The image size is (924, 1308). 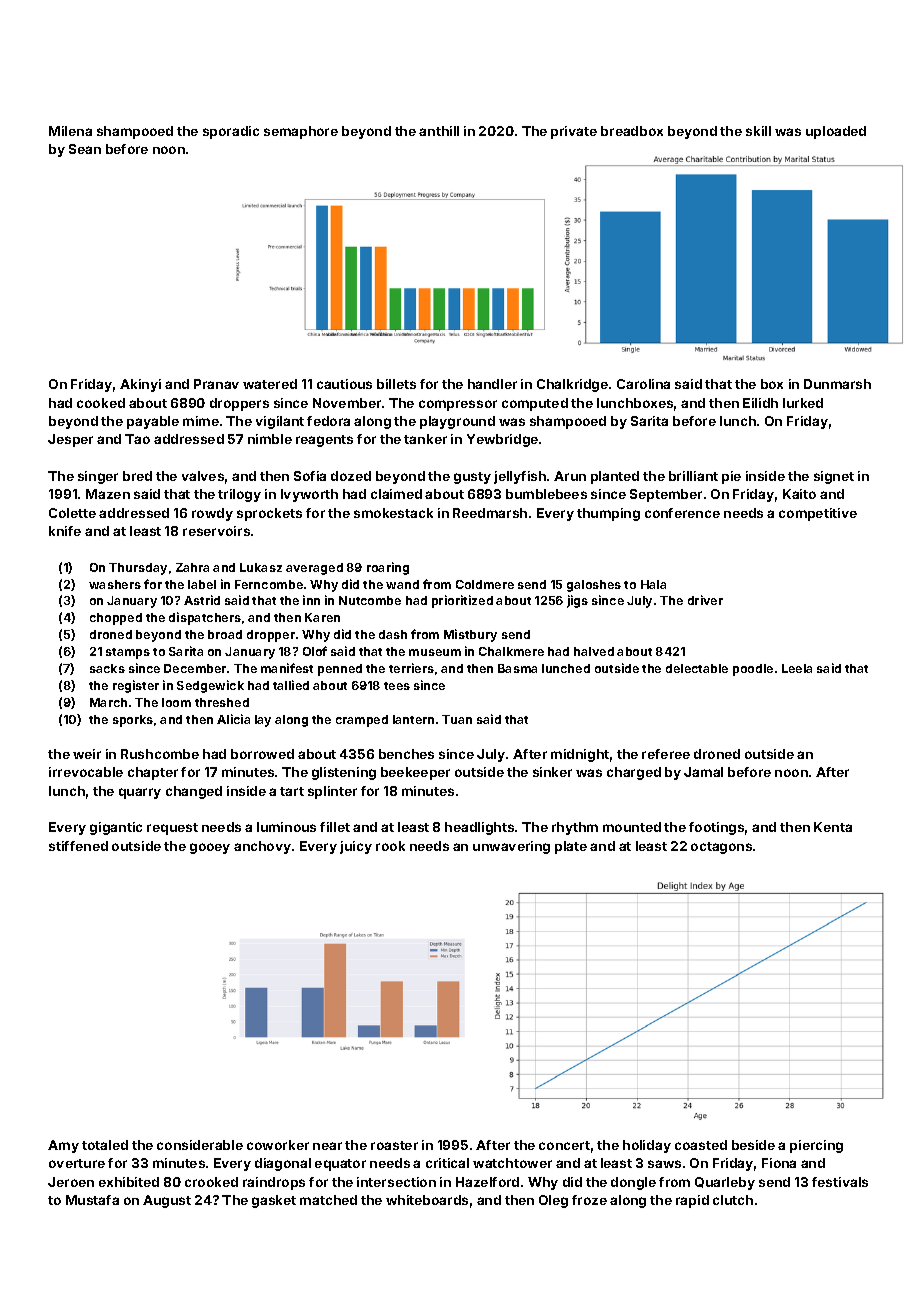 I want to click on gasket, so click(x=274, y=1201).
